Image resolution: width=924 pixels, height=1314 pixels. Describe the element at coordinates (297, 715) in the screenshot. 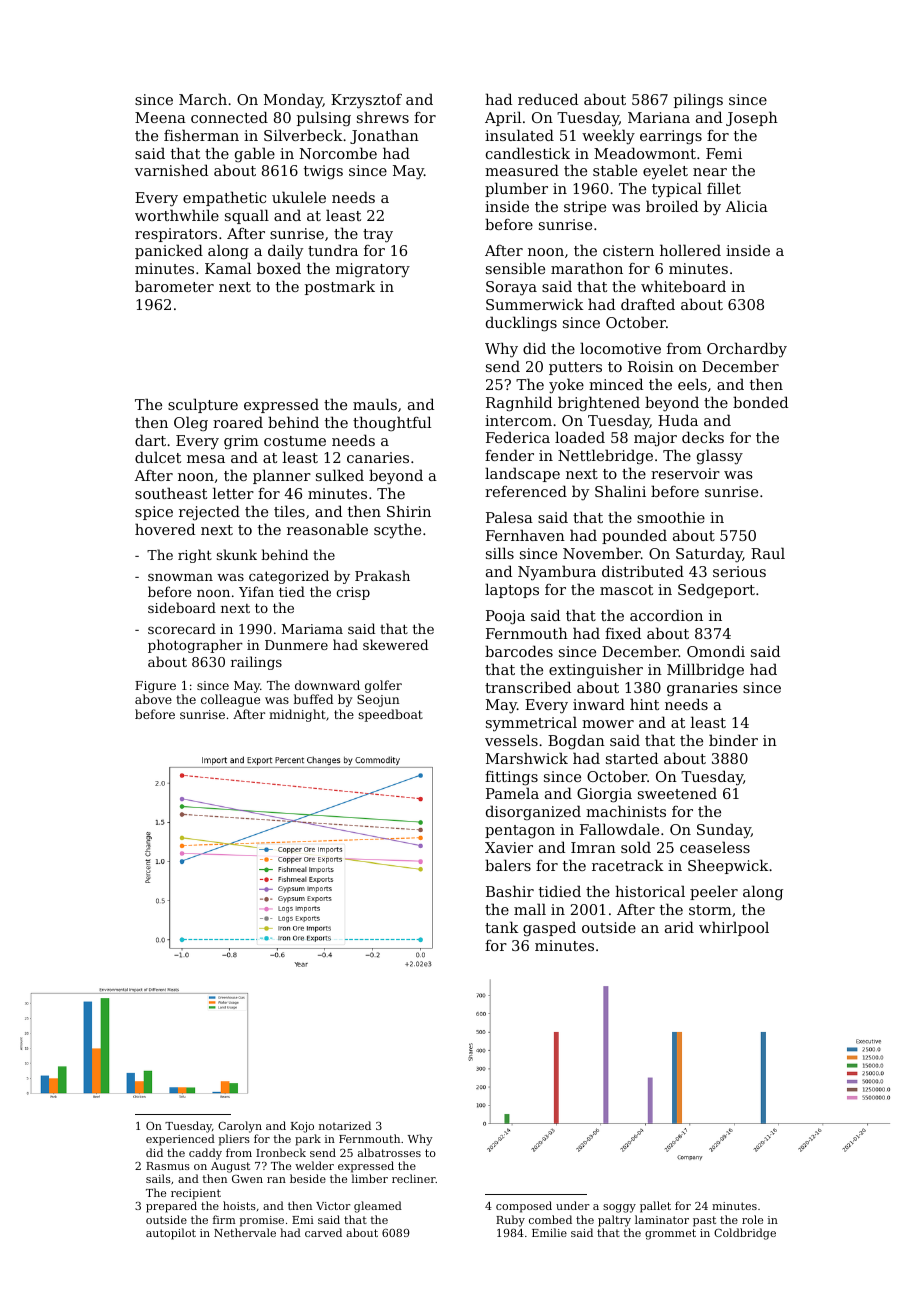

I see `midnight` at that location.
